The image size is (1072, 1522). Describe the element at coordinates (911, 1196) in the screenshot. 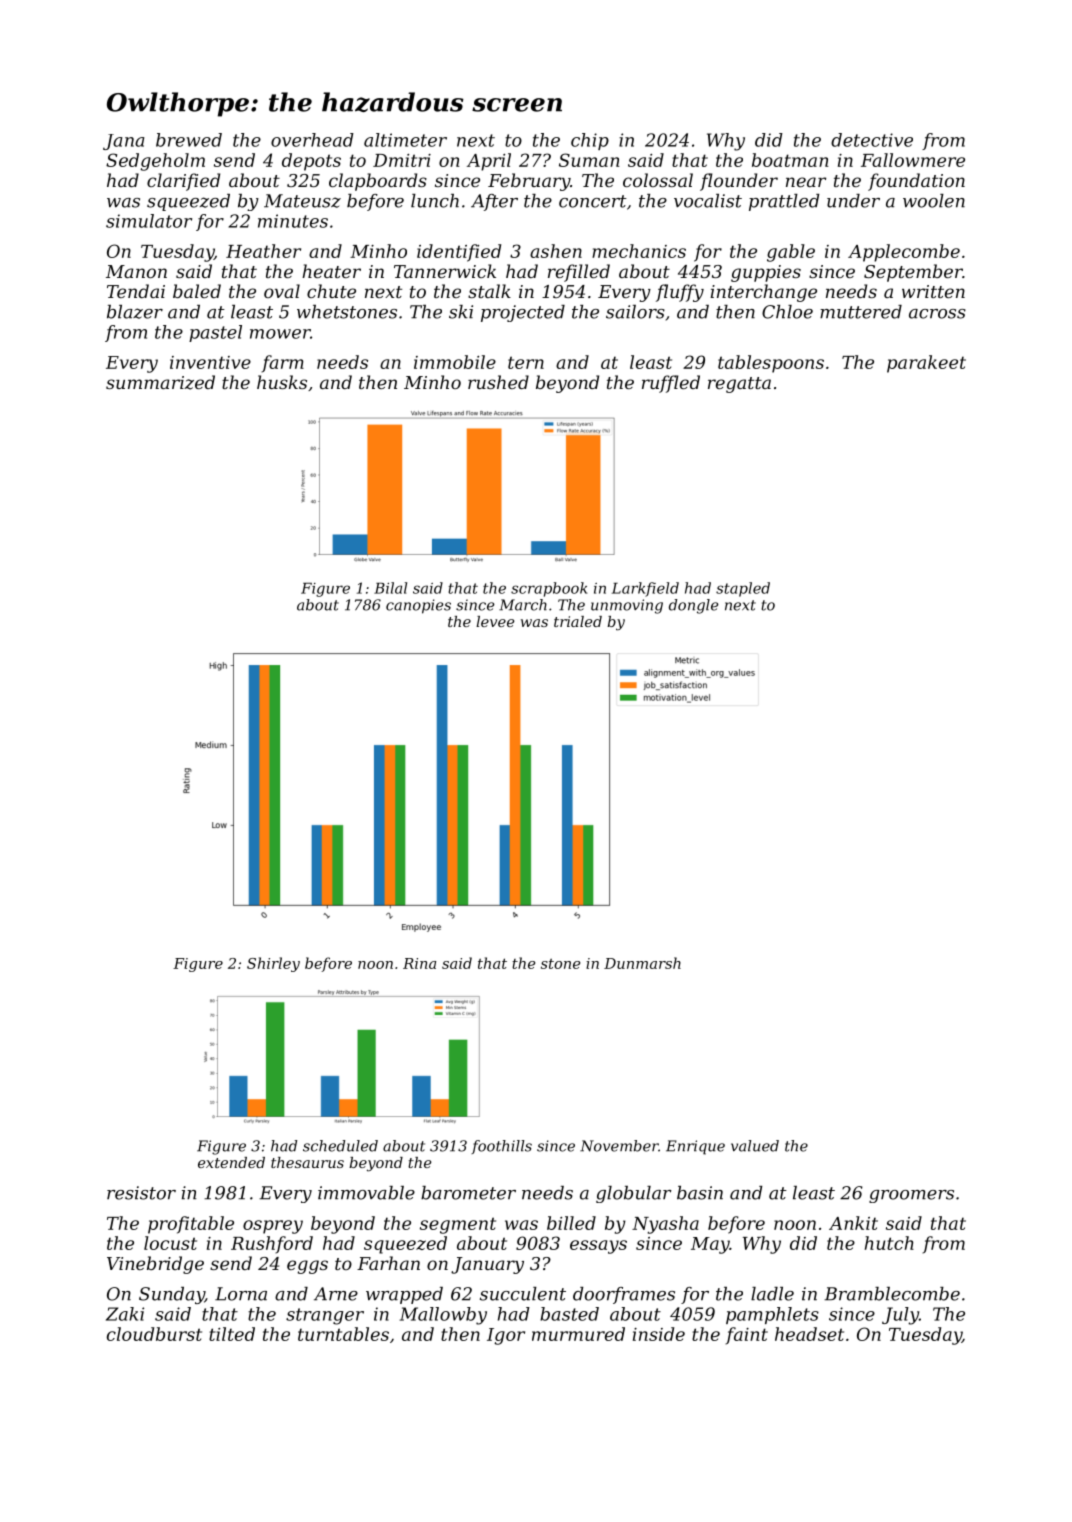

I see `groomers` at that location.
